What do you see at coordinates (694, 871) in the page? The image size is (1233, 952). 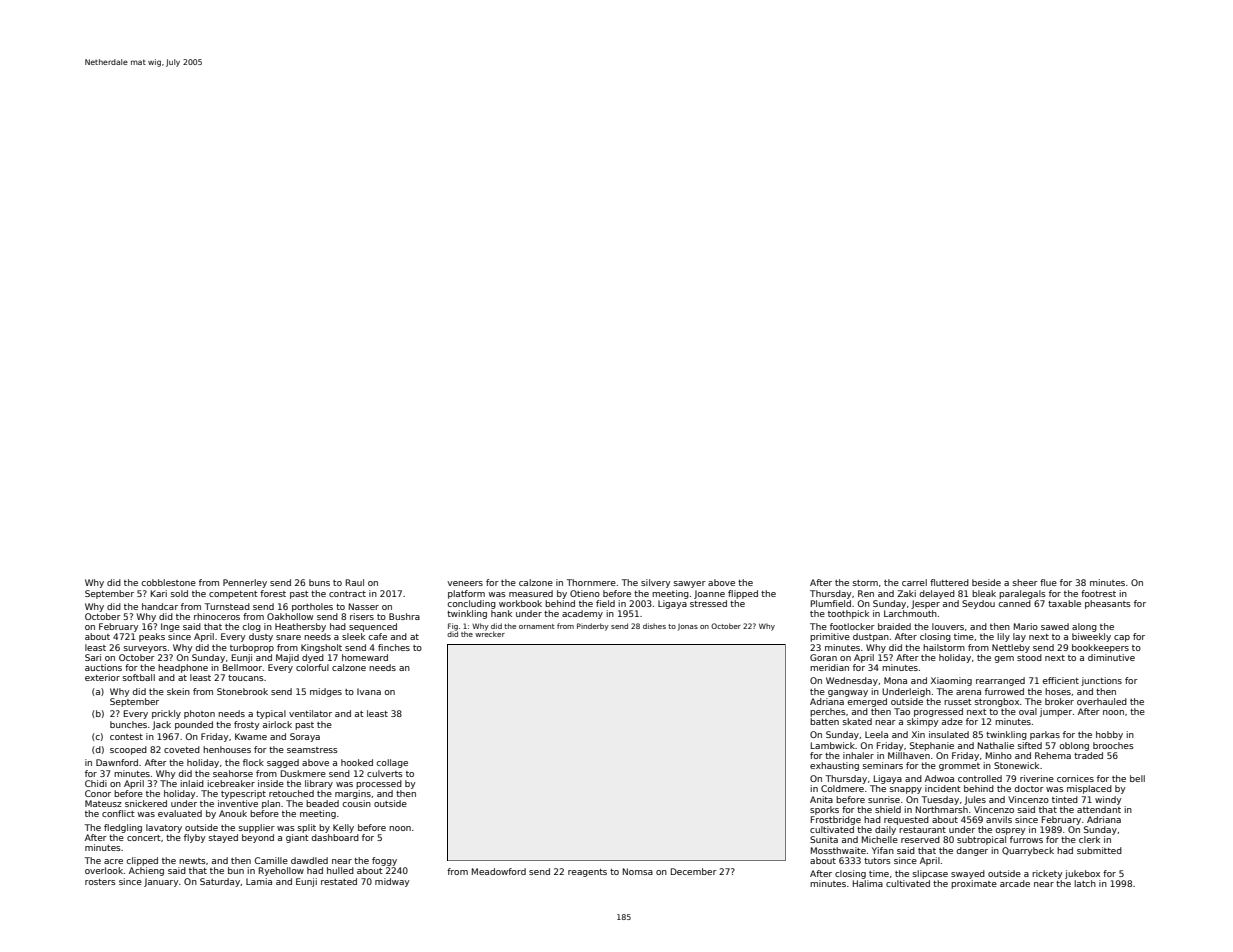 I see `December` at bounding box center [694, 871].
